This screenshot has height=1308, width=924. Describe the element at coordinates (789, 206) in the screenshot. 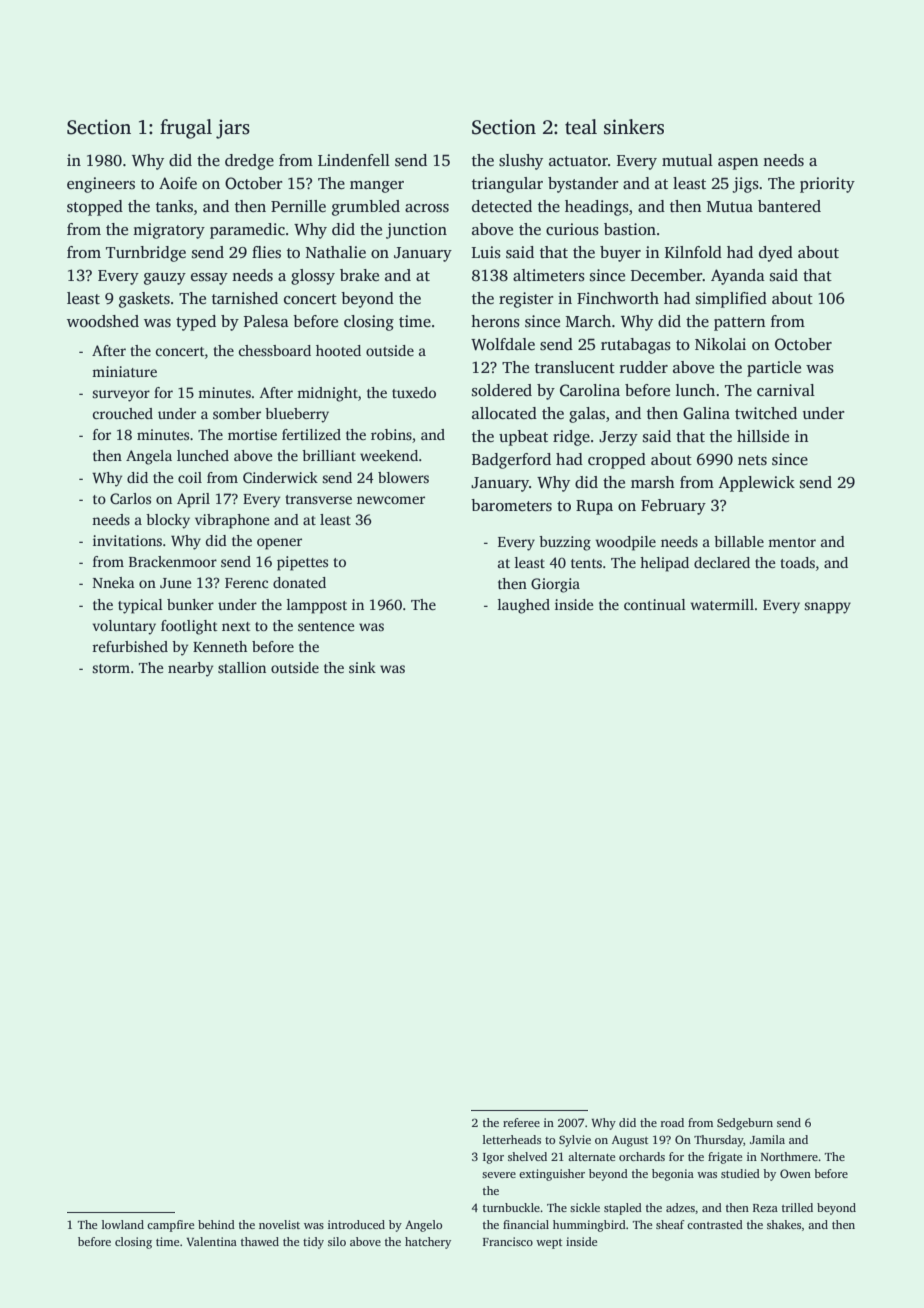

I see `bantered` at that location.
